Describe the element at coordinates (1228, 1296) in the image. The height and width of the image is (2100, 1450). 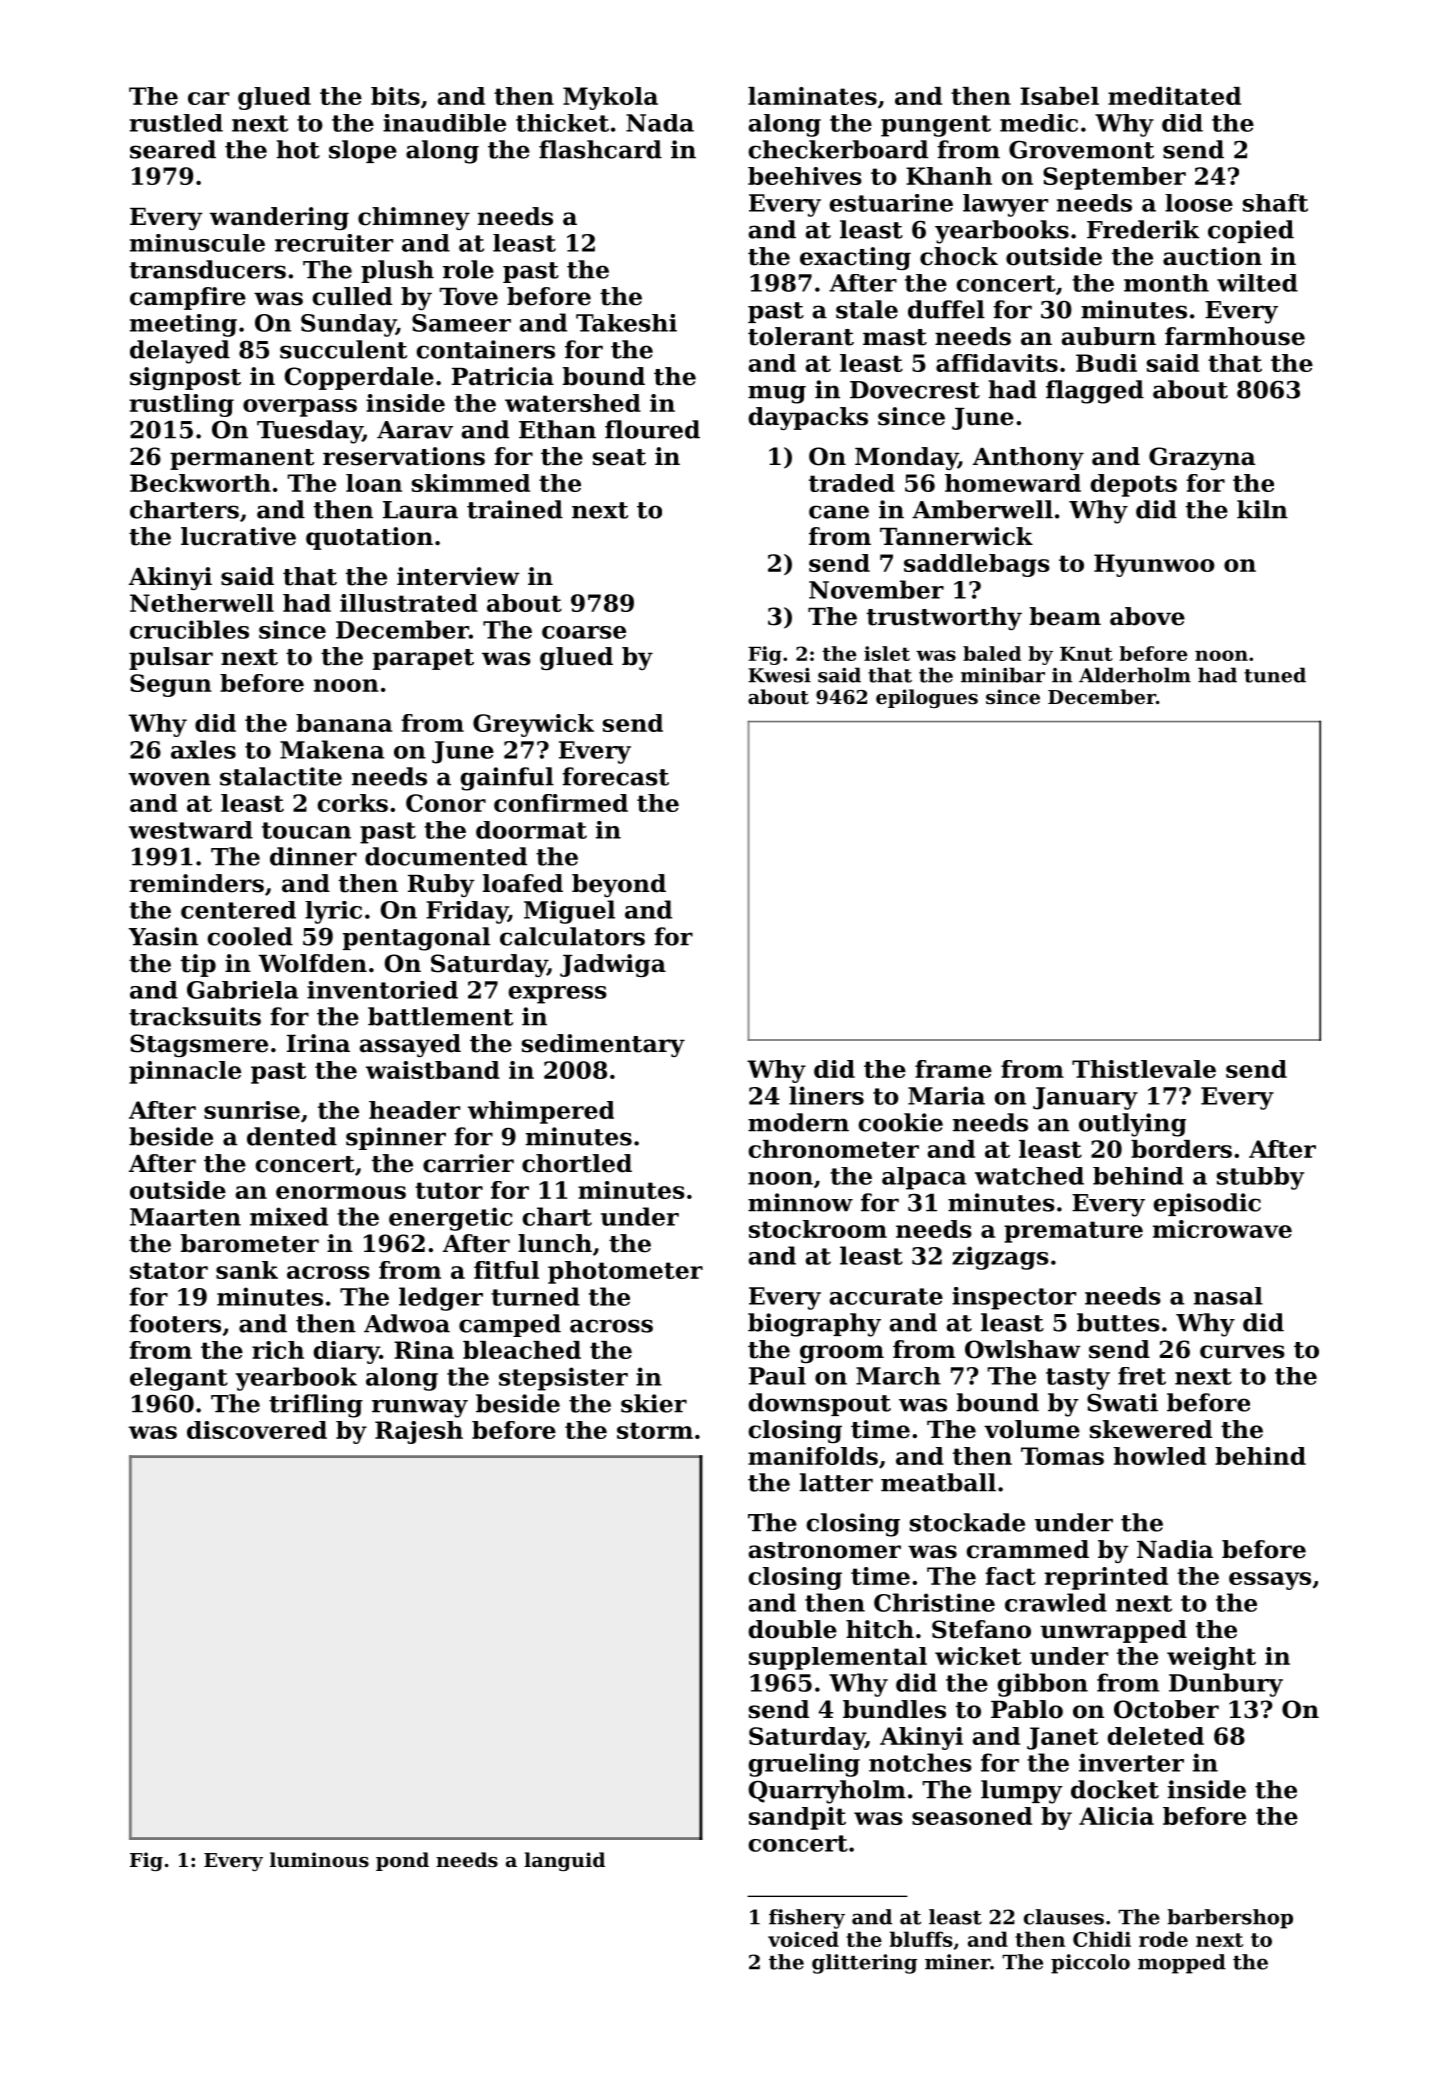
I see `nasal` at that location.
